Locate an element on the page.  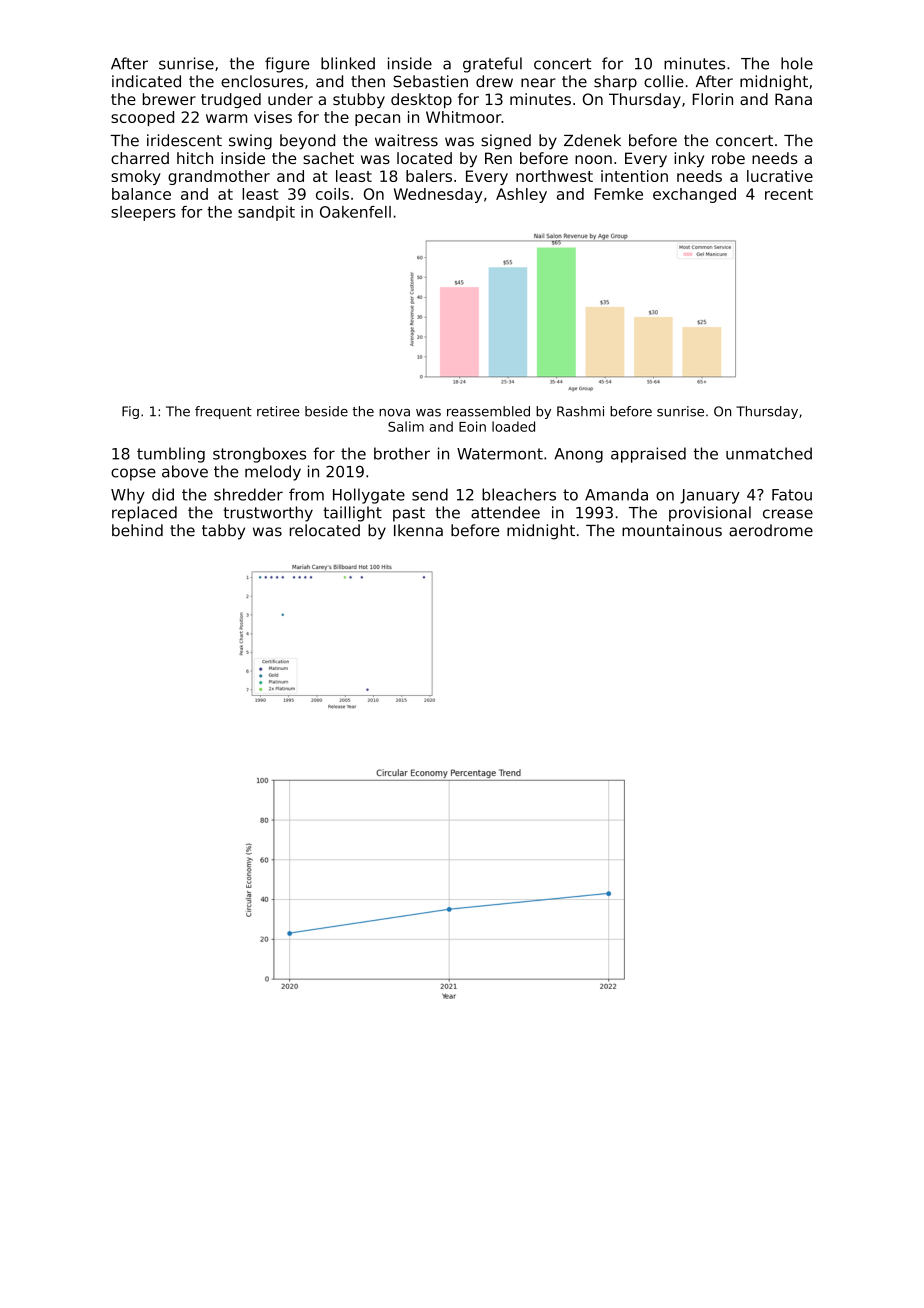
above is located at coordinates (185, 471).
